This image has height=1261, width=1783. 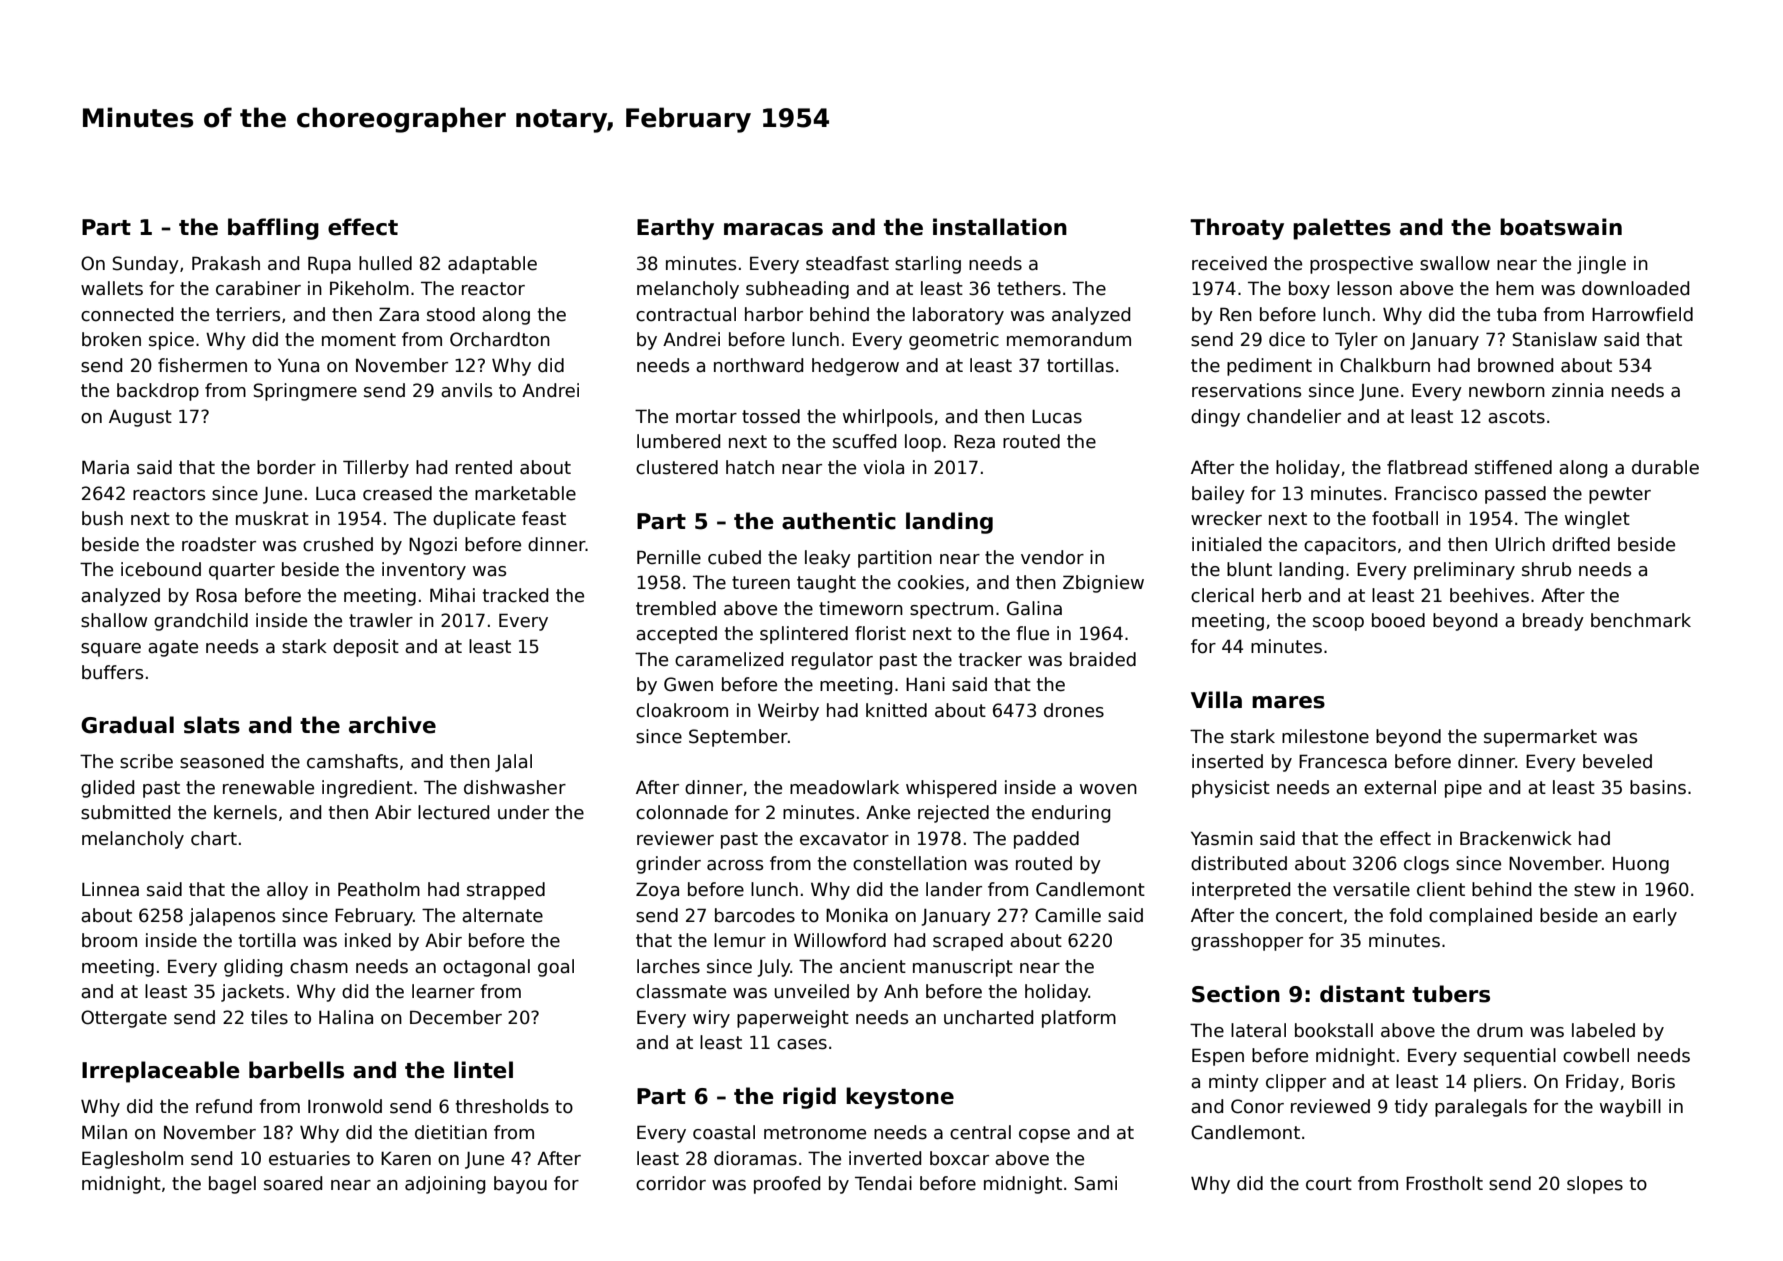 I want to click on bagel, so click(x=232, y=1185).
